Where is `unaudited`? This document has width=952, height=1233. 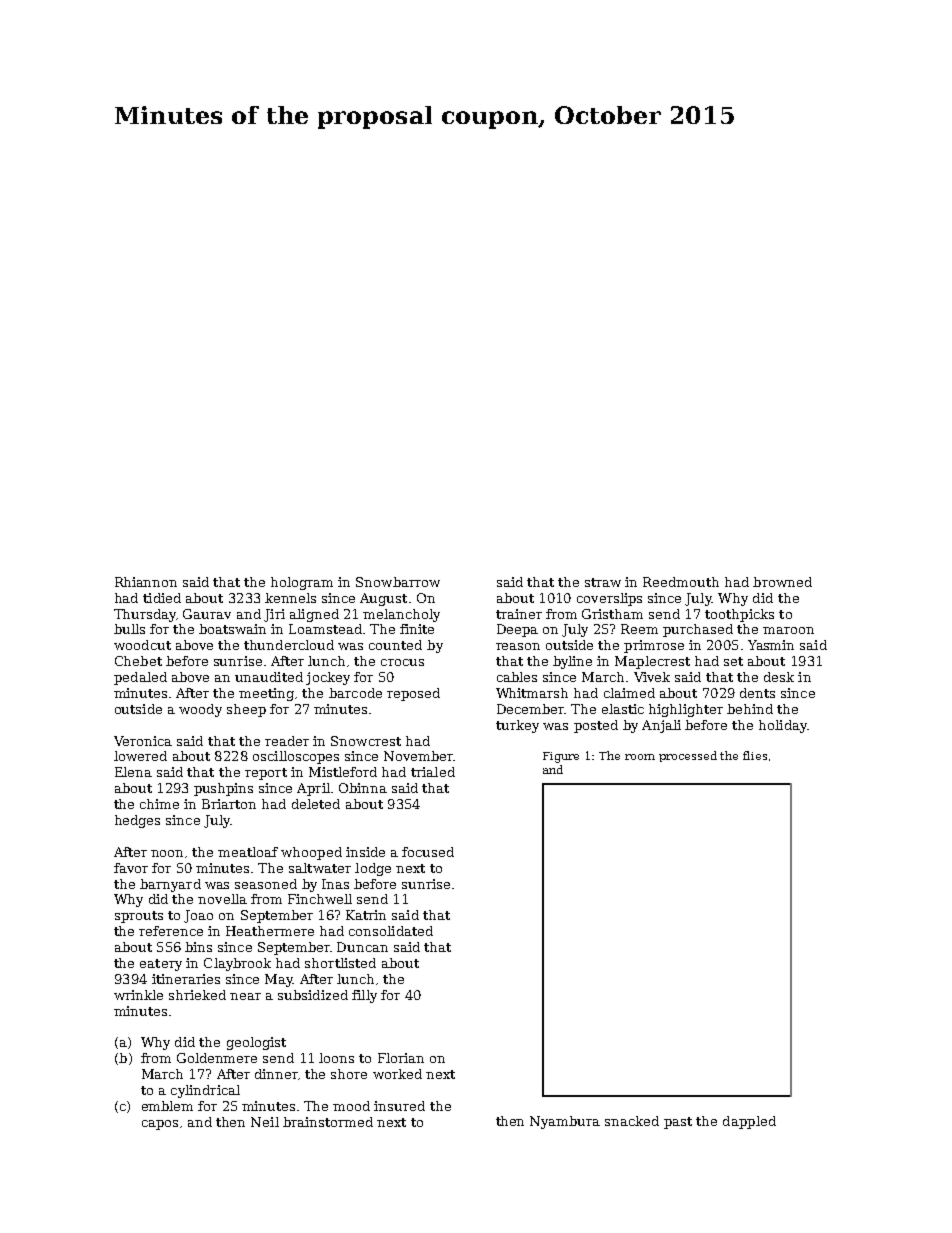 unaudited is located at coordinates (269, 677).
